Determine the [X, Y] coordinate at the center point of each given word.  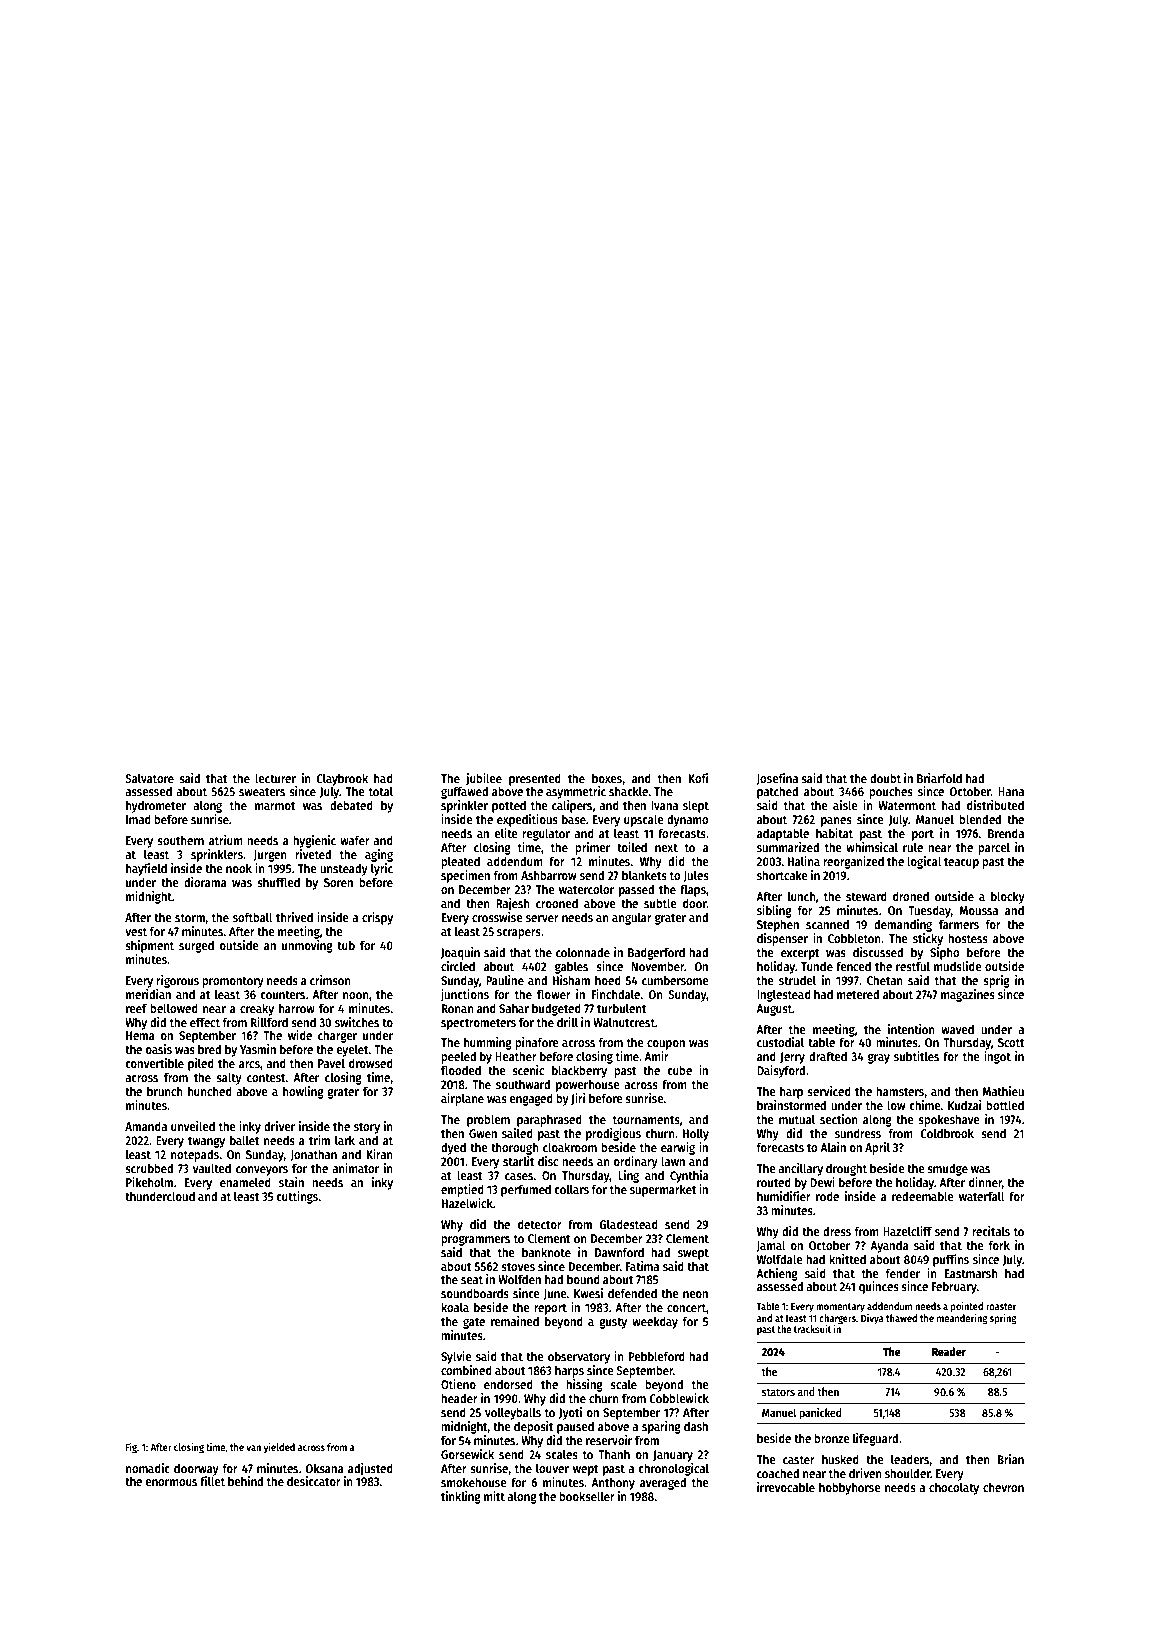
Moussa [979, 910]
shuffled [278, 882]
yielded [279, 1448]
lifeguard [875, 1439]
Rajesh [513, 904]
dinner [985, 1182]
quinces [879, 1287]
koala [455, 1307]
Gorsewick [467, 1454]
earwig [678, 1148]
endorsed [508, 1384]
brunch [165, 1091]
